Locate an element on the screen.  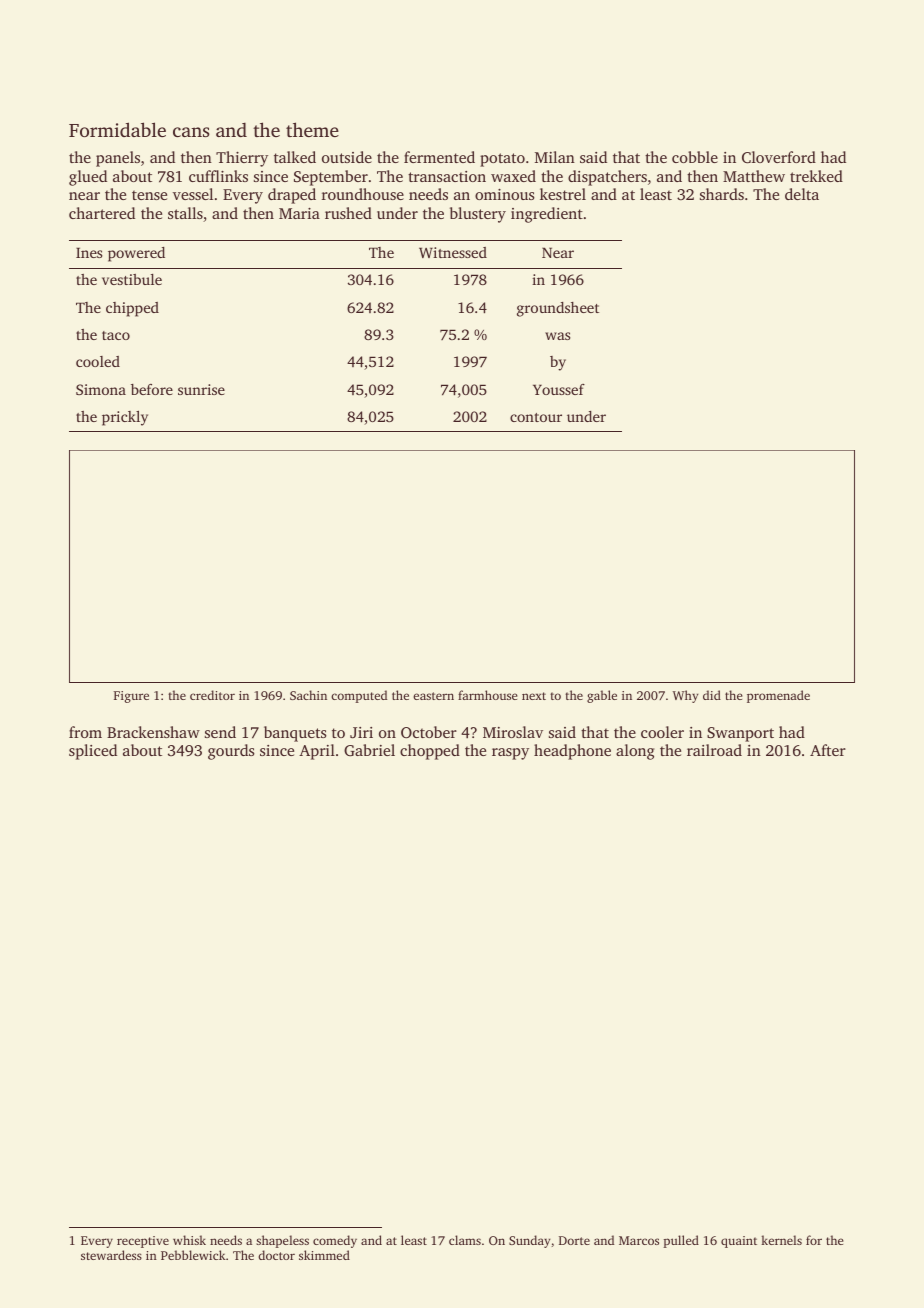
After is located at coordinates (828, 750).
